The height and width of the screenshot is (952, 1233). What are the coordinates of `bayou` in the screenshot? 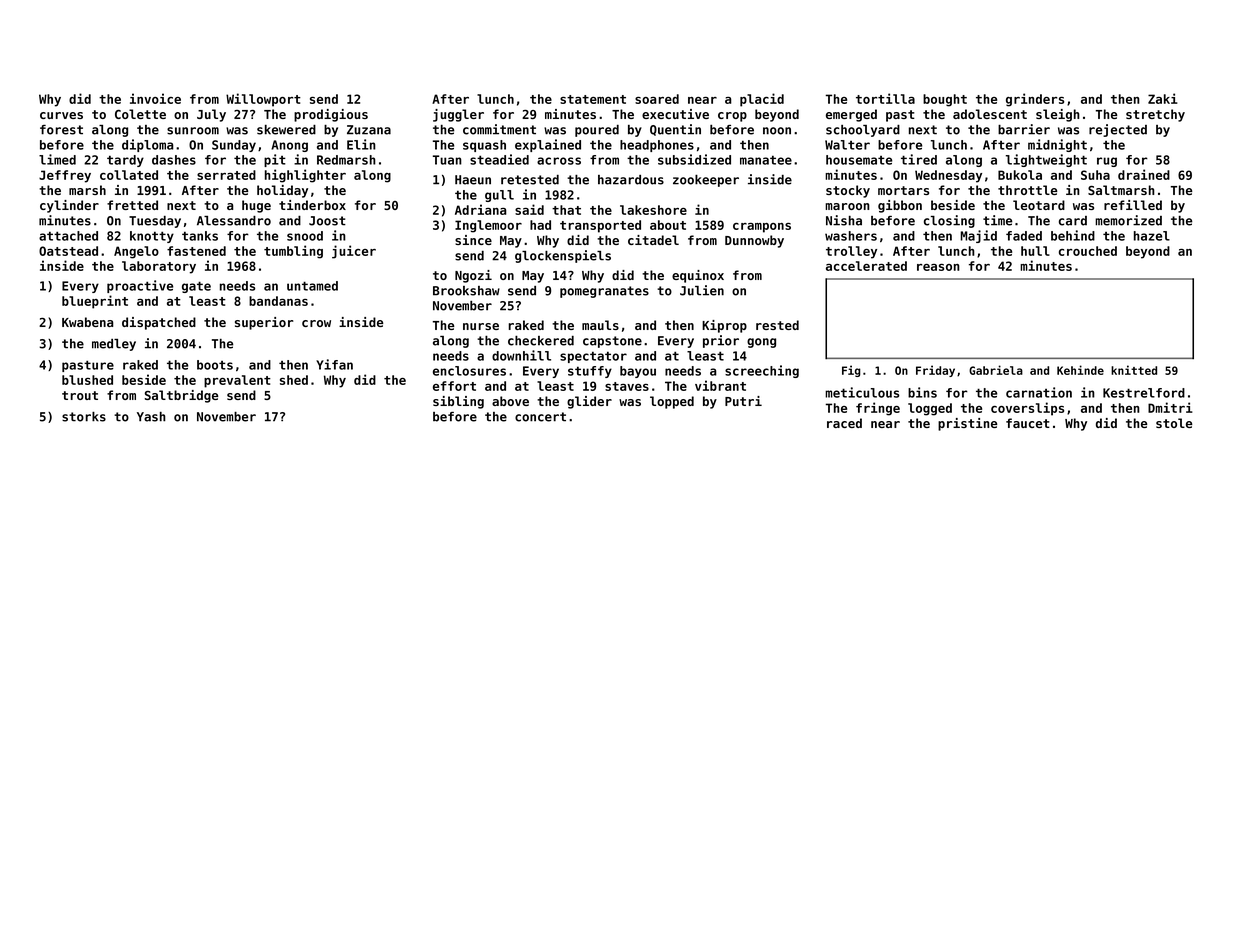 It's located at (638, 372).
